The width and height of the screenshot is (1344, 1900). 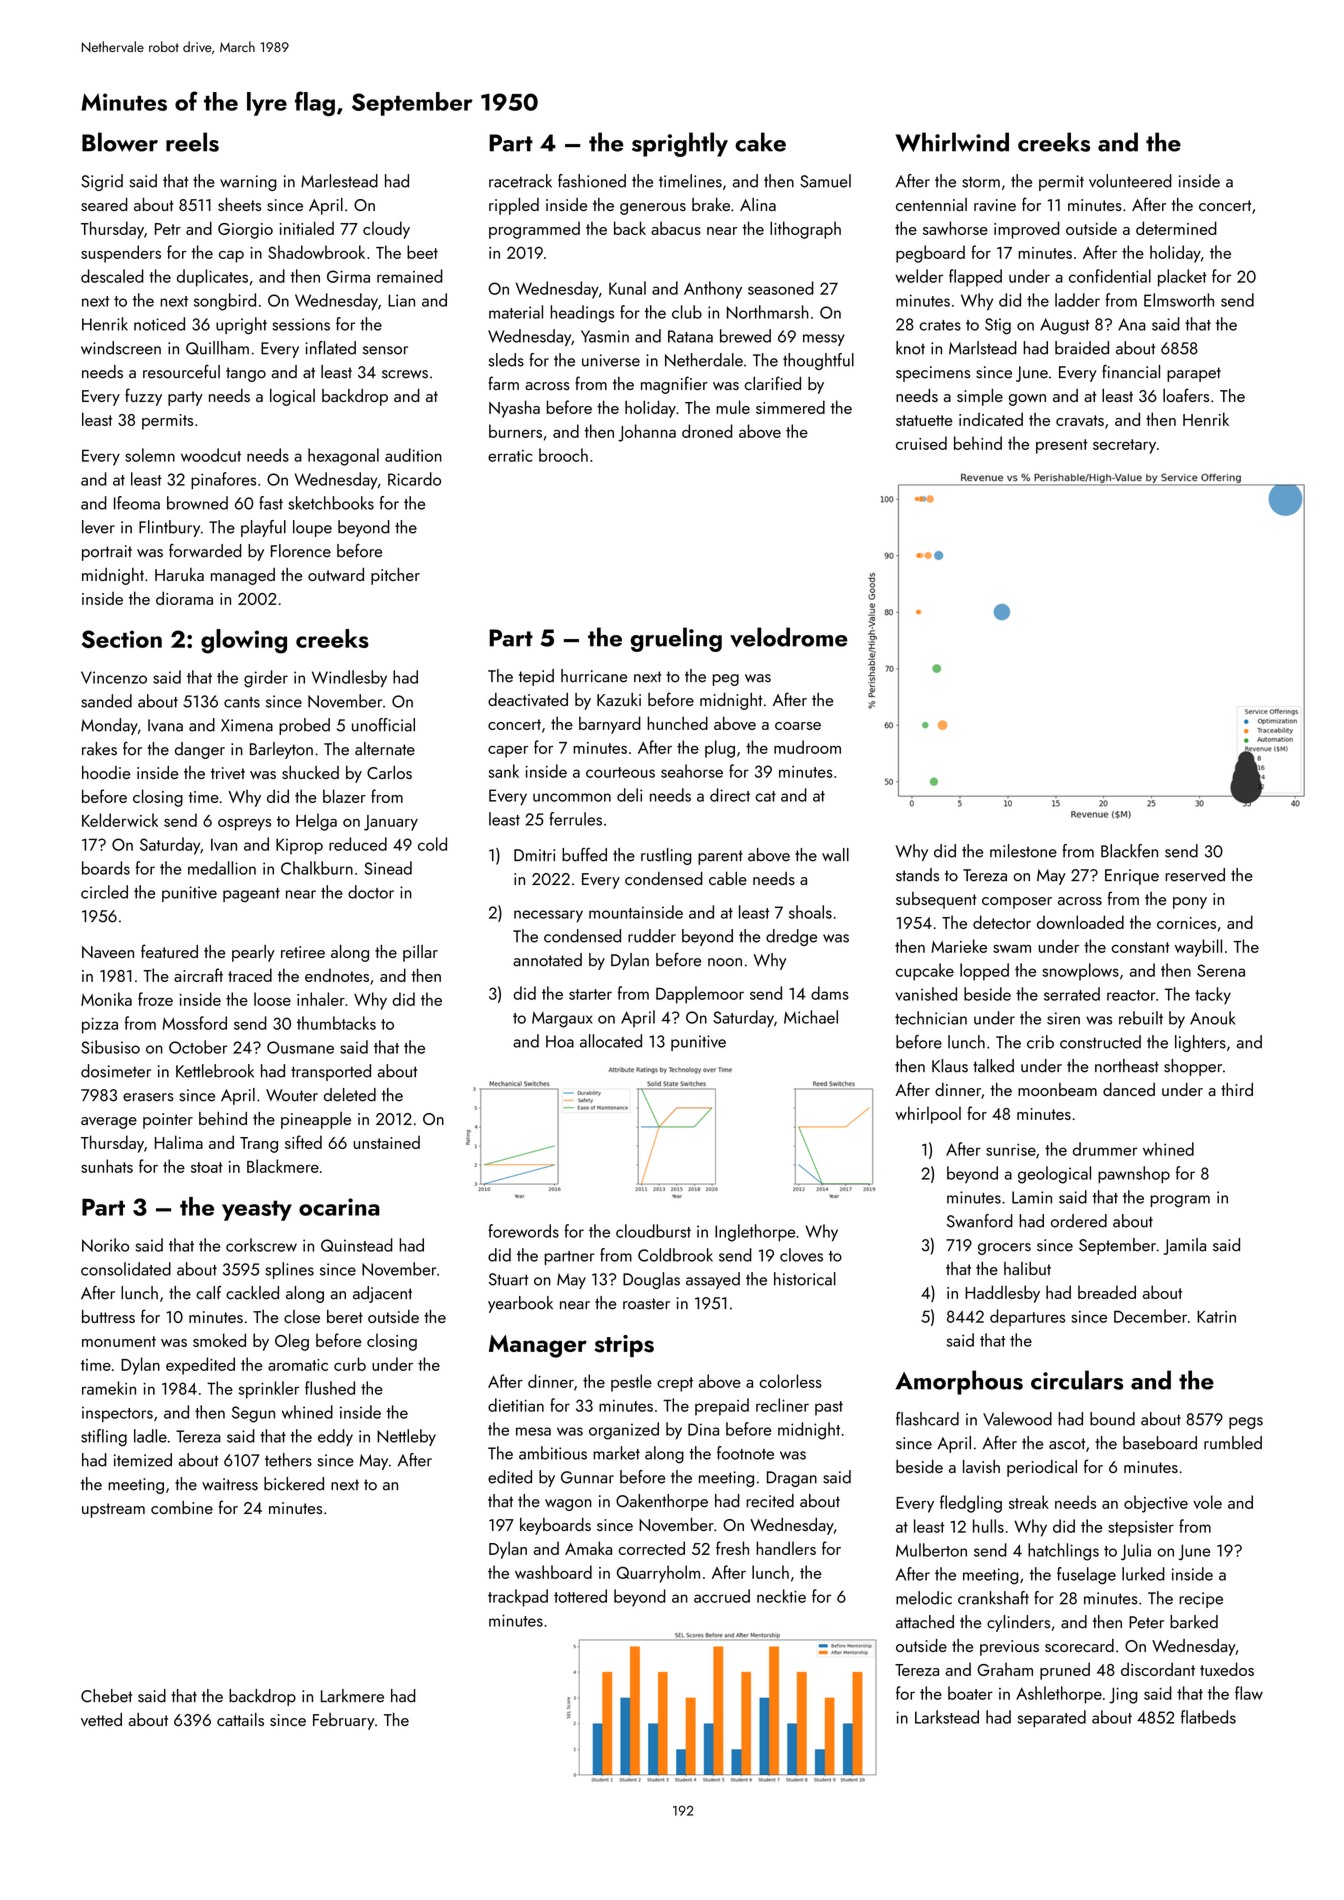 I want to click on adjacent, so click(x=382, y=1294).
